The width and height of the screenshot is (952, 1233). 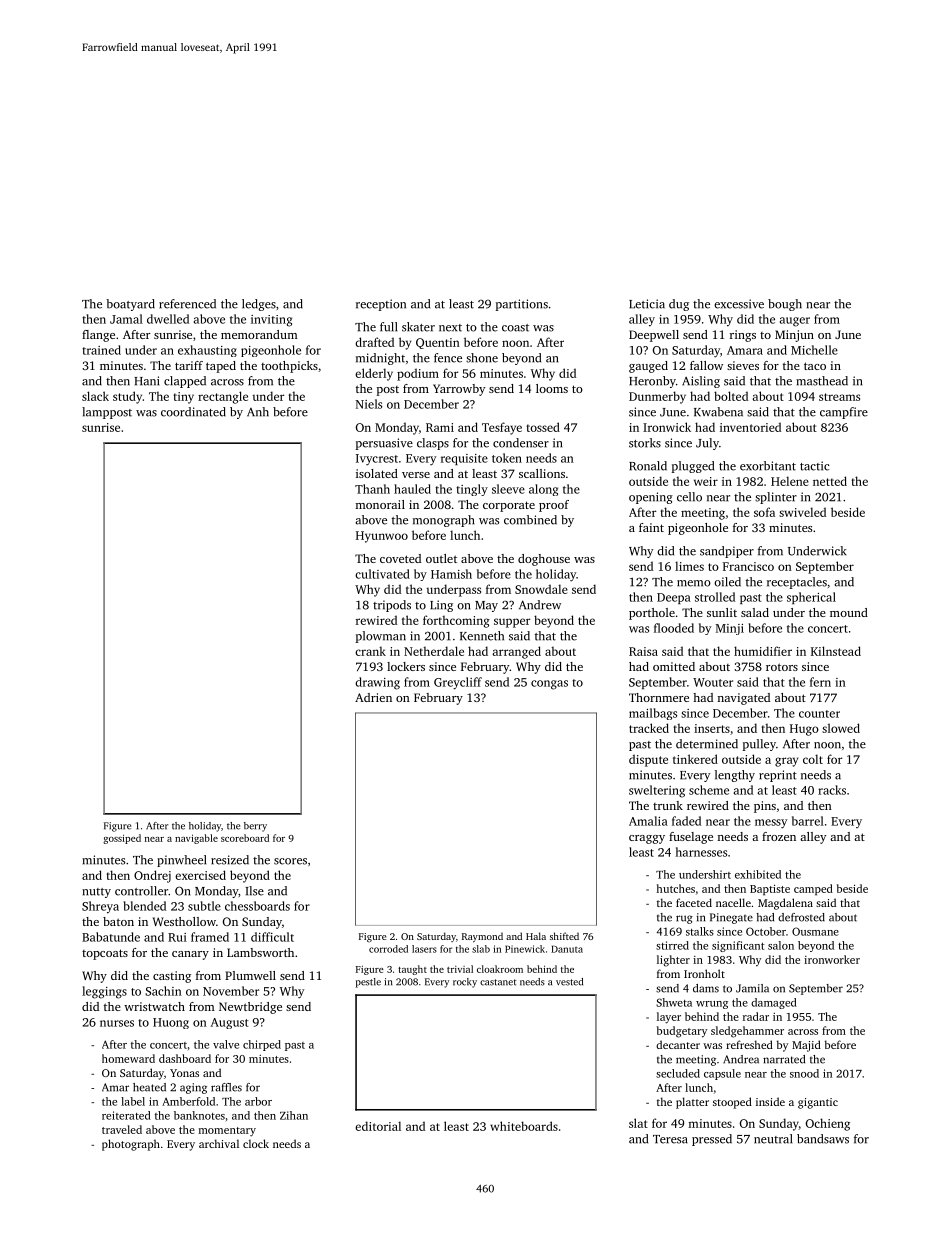 I want to click on traveled, so click(x=122, y=1129).
